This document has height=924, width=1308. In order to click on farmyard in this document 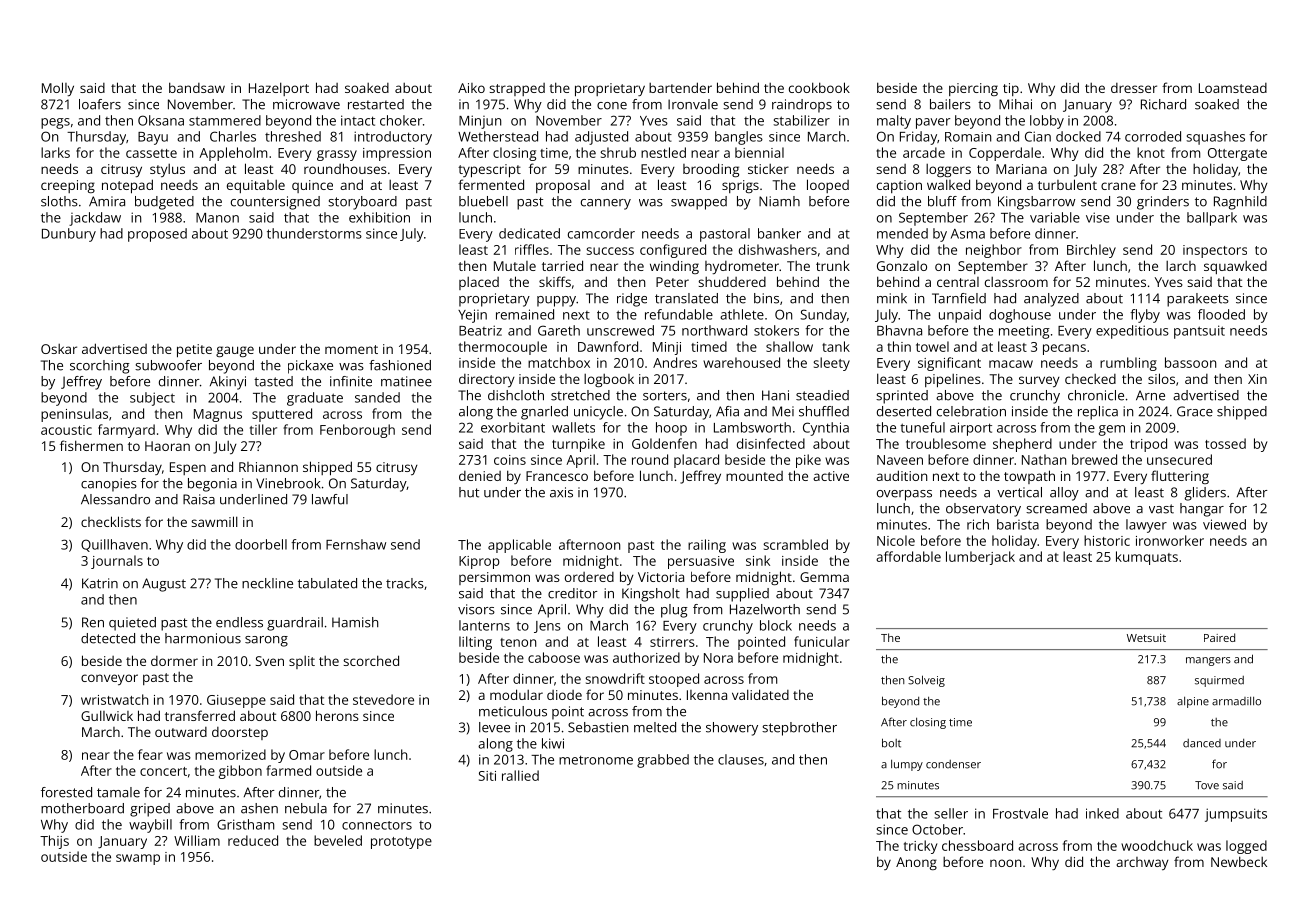, I will do `click(126, 431)`.
